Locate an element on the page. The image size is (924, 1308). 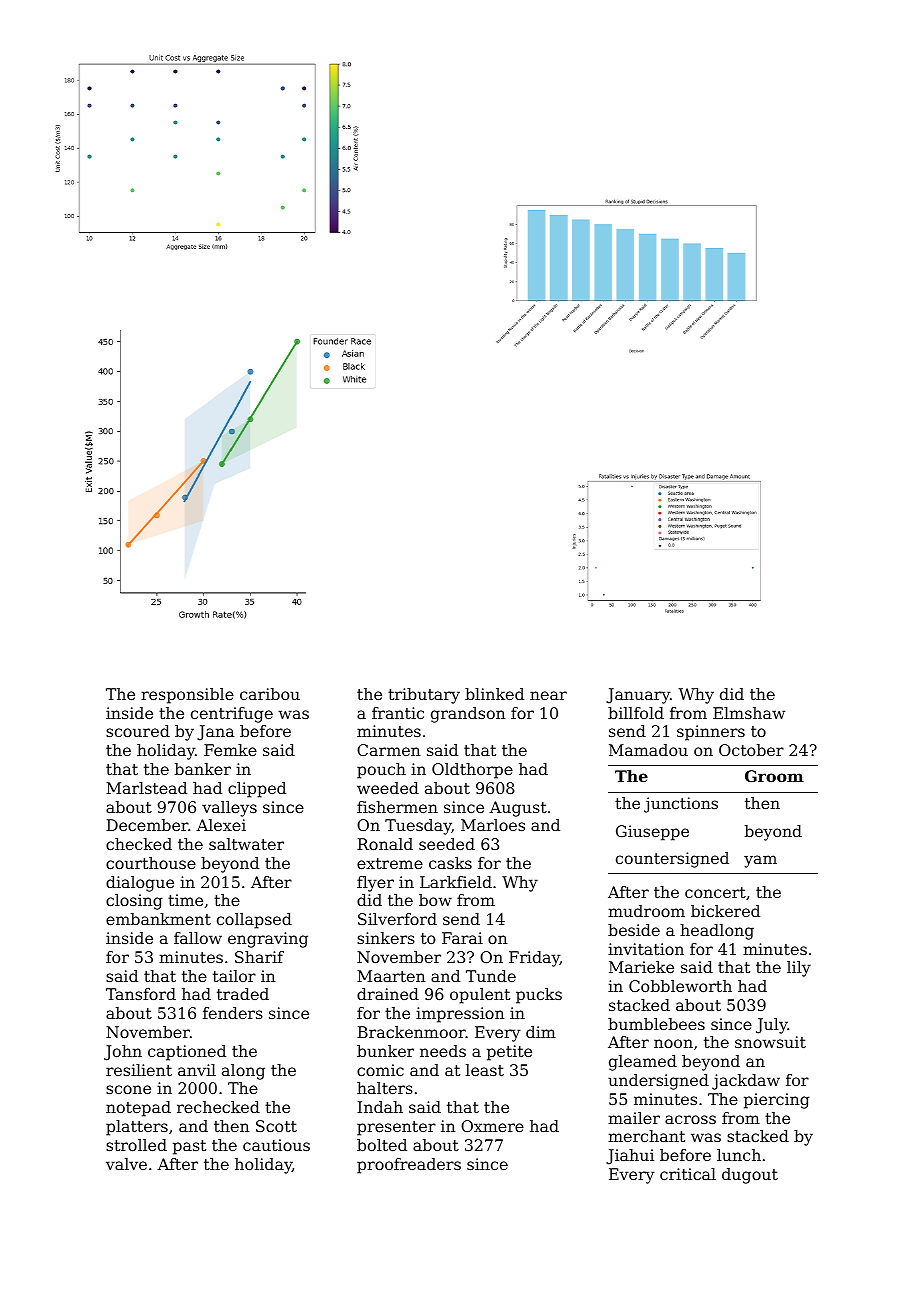
seeded is located at coordinates (447, 844).
